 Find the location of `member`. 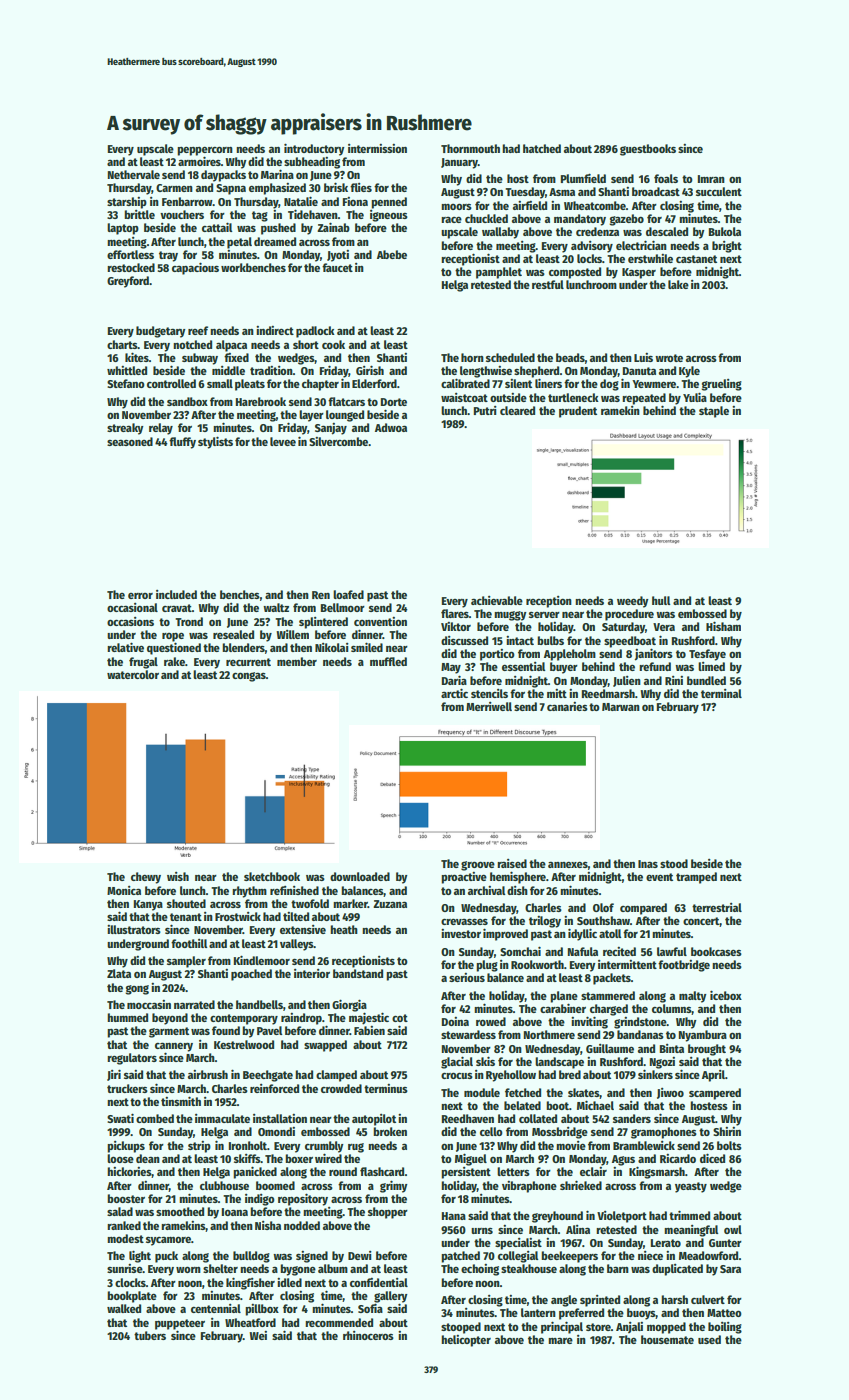

member is located at coordinates (297, 661).
